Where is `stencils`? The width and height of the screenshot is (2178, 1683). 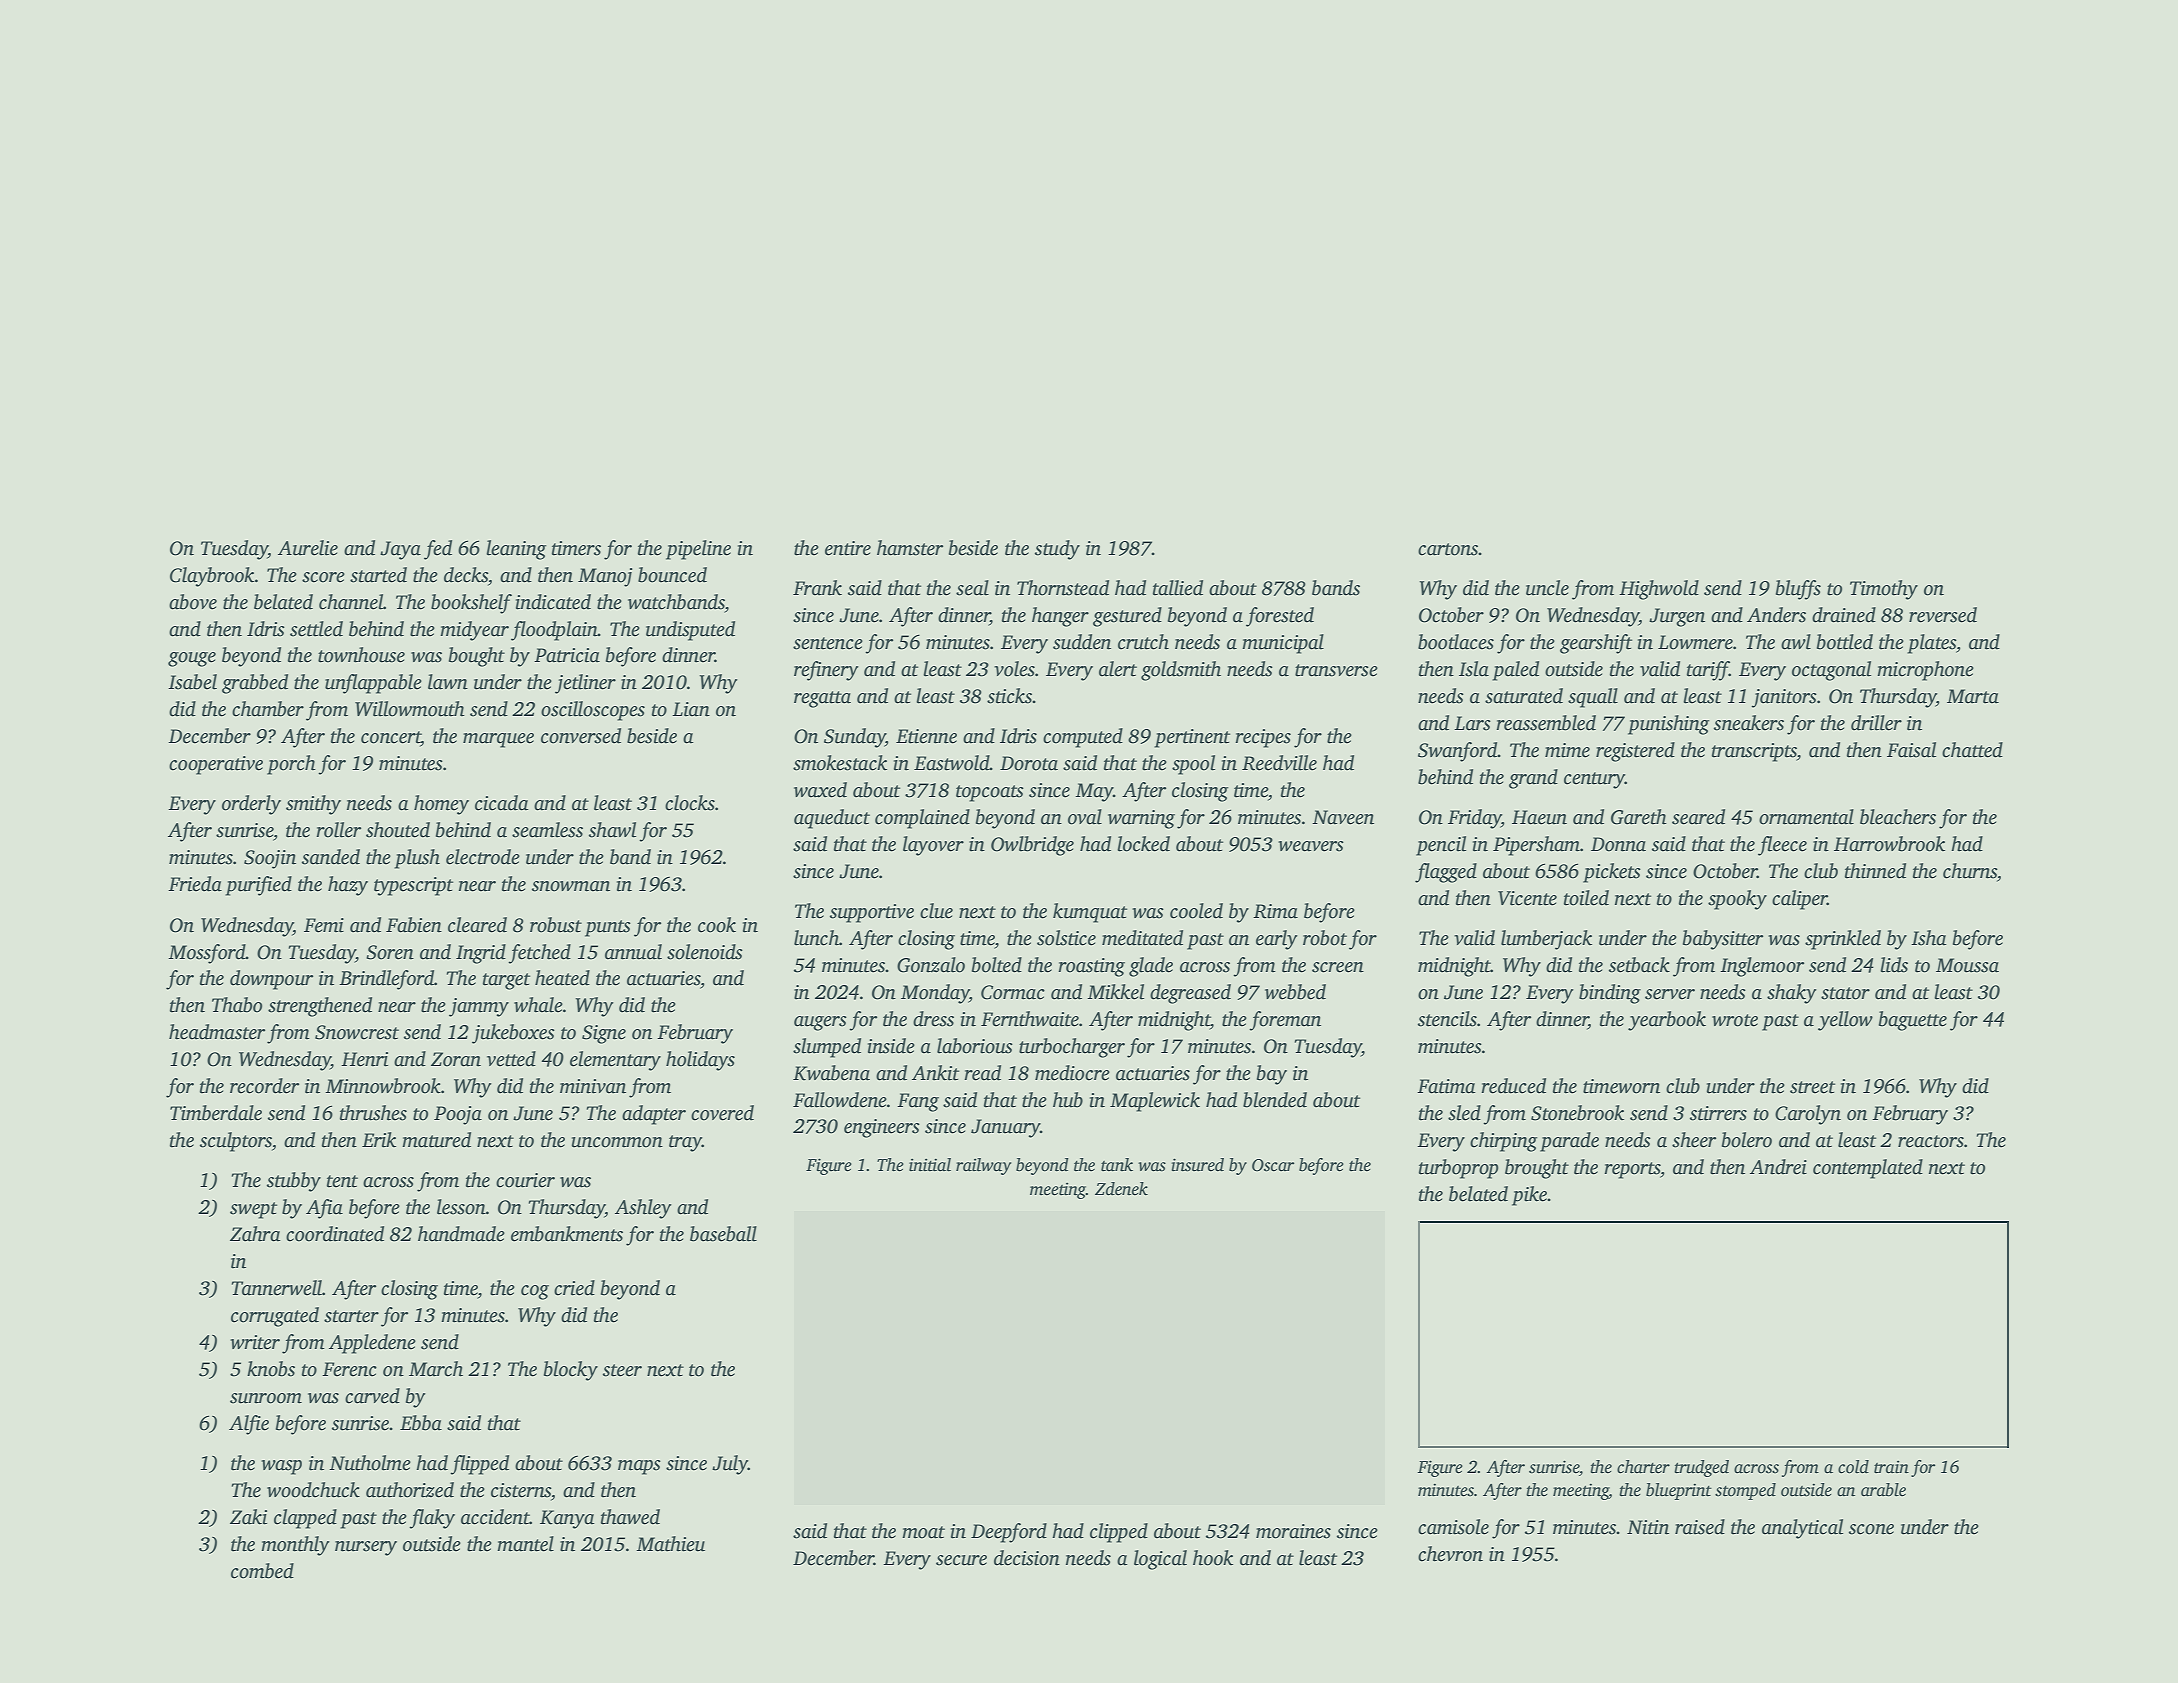
stencils is located at coordinates (1447, 1019).
